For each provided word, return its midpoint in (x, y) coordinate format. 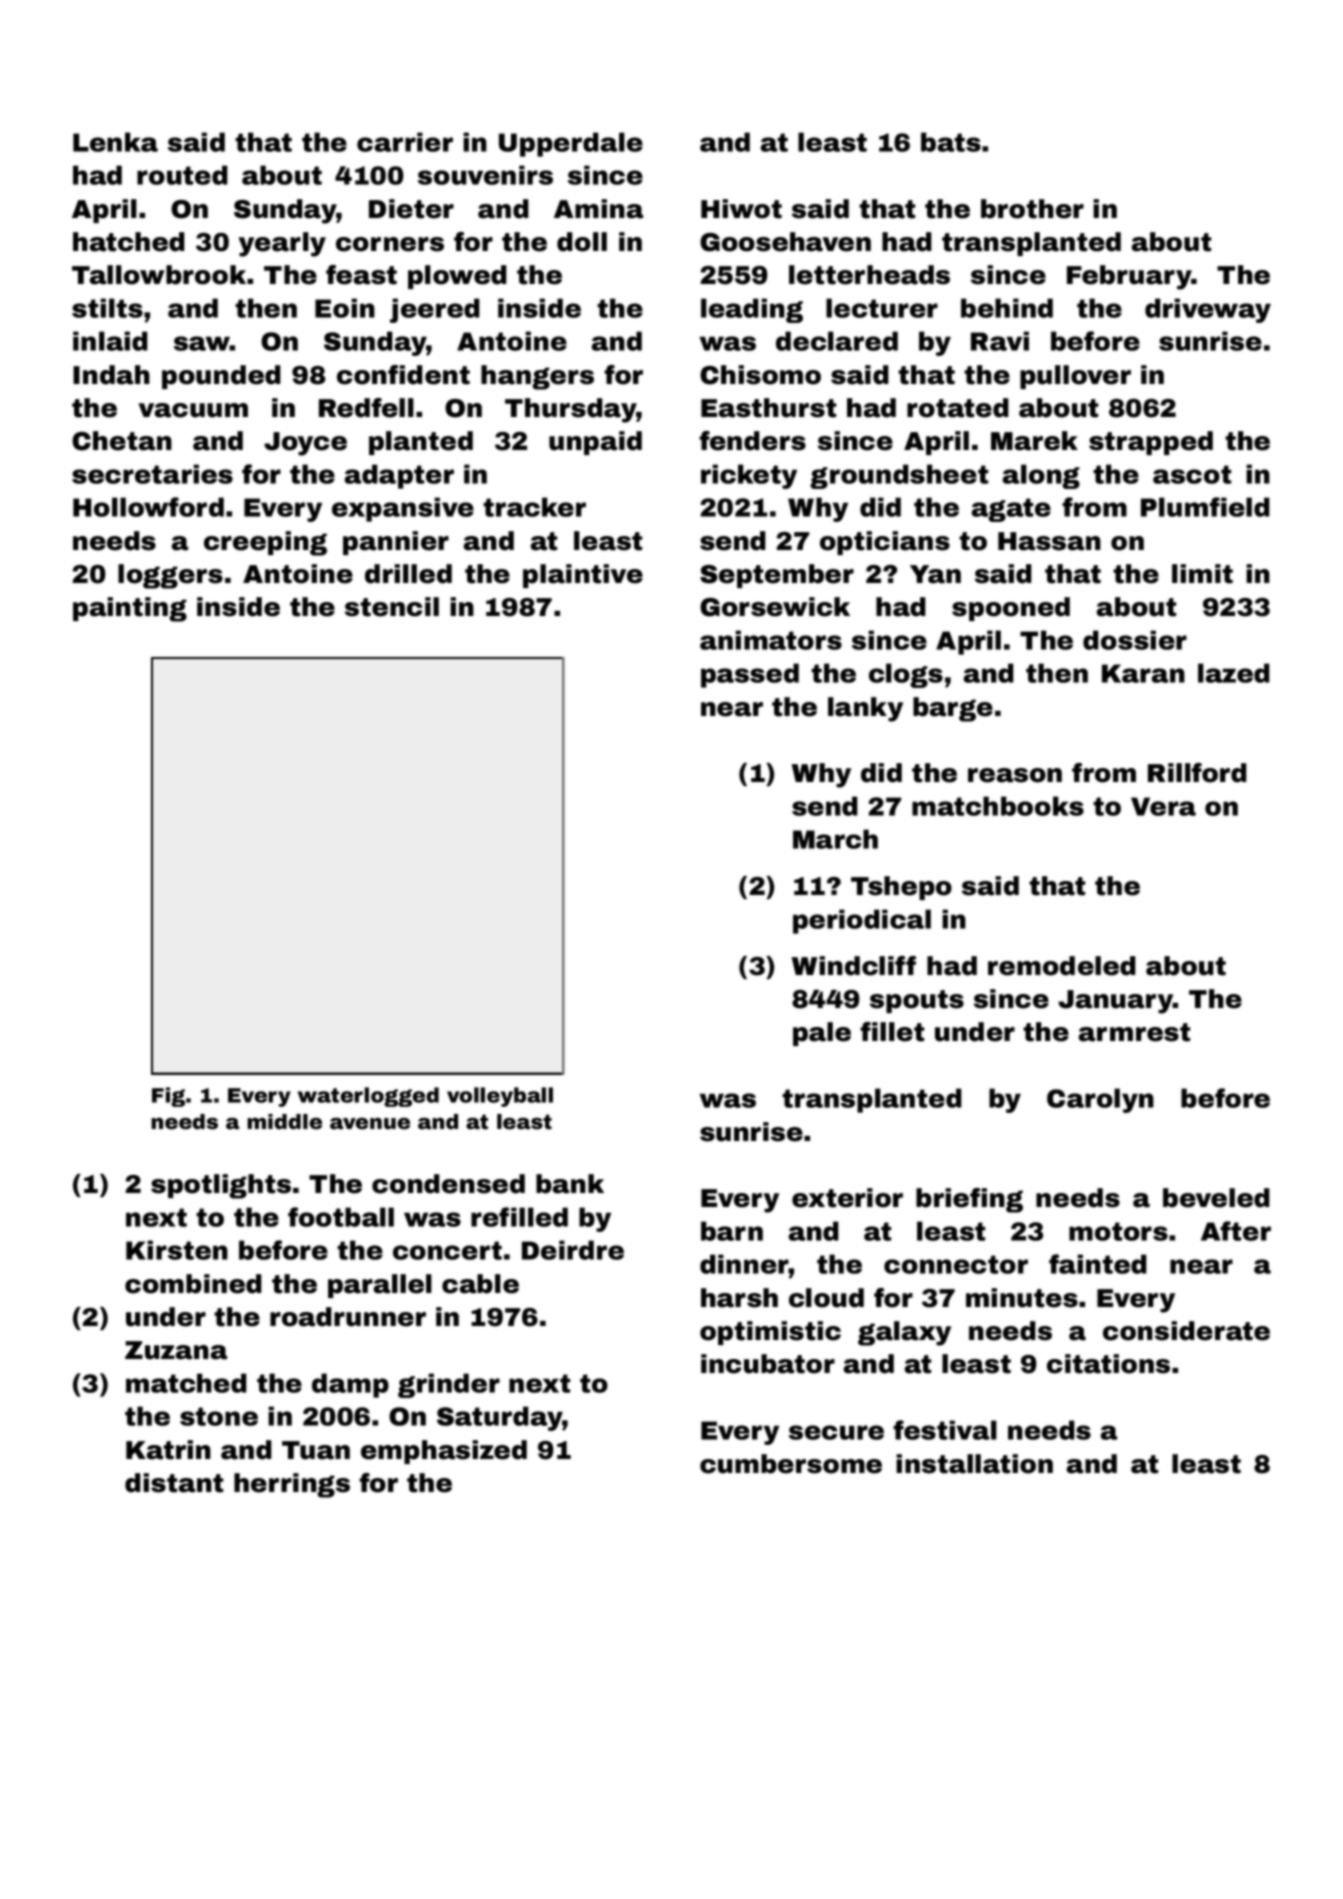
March (835, 839)
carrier (405, 142)
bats (951, 142)
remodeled (1062, 966)
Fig (168, 1097)
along (1041, 476)
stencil (392, 607)
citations (1108, 1364)
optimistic (770, 1333)
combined (193, 1284)
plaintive (583, 576)
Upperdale (571, 144)
